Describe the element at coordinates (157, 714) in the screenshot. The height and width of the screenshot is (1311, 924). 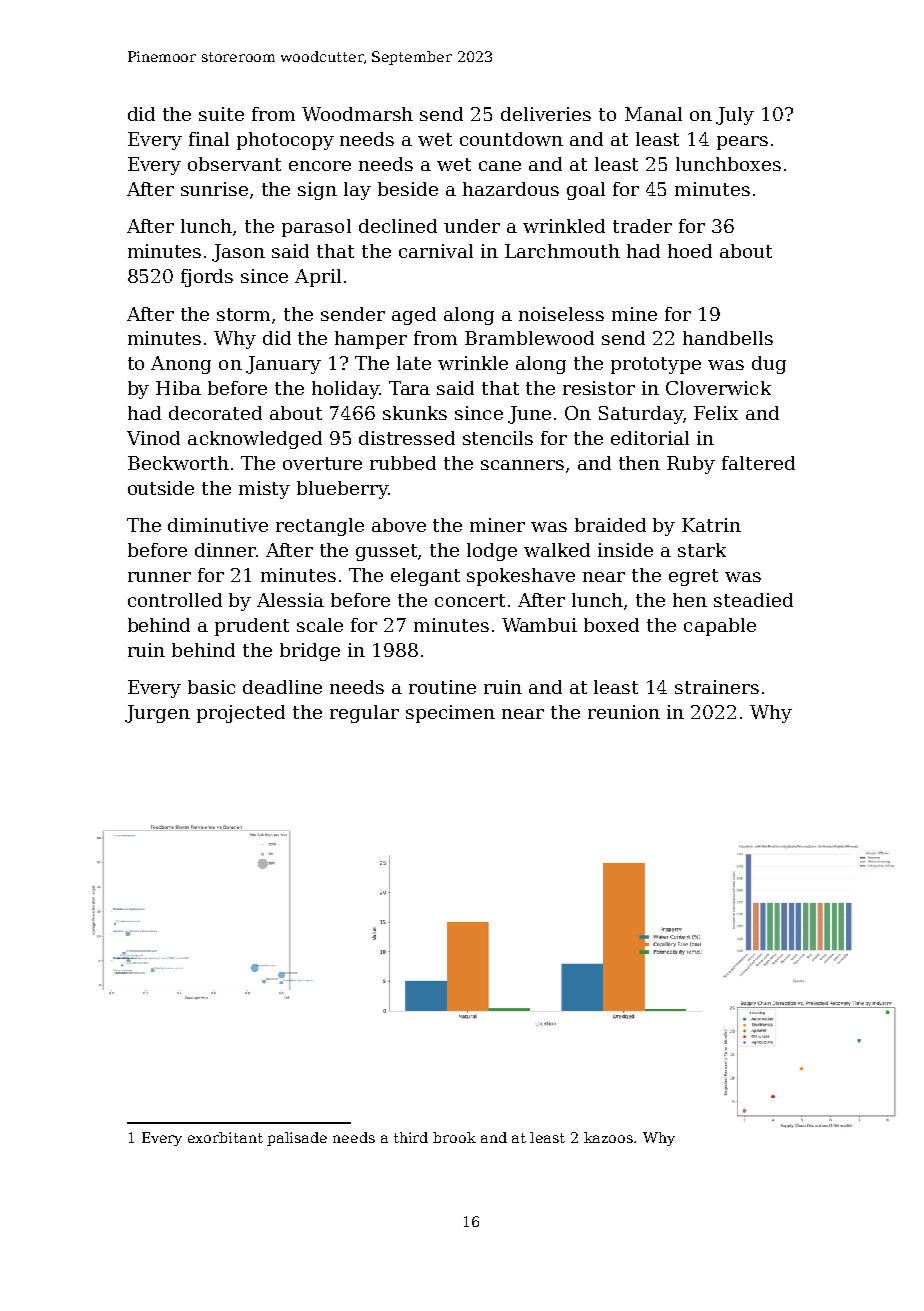
I see `Jurgen` at that location.
